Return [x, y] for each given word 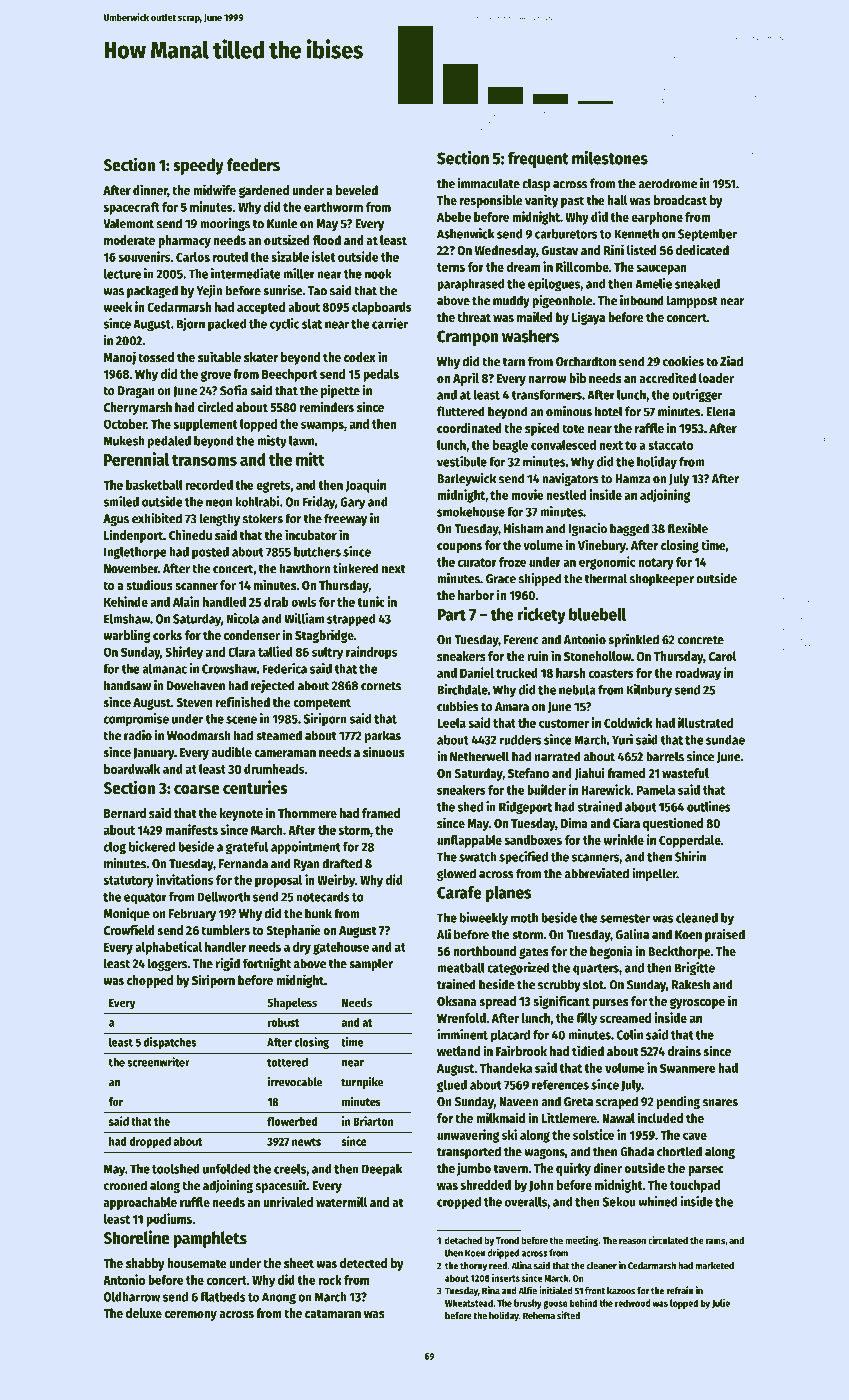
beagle [510, 446]
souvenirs [145, 256]
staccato [670, 445]
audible [232, 751]
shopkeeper [661, 579]
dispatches [170, 1043]
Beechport [289, 375]
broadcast [680, 200]
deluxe [144, 1313]
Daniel [477, 672]
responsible [491, 201]
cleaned [697, 918]
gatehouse [341, 948]
